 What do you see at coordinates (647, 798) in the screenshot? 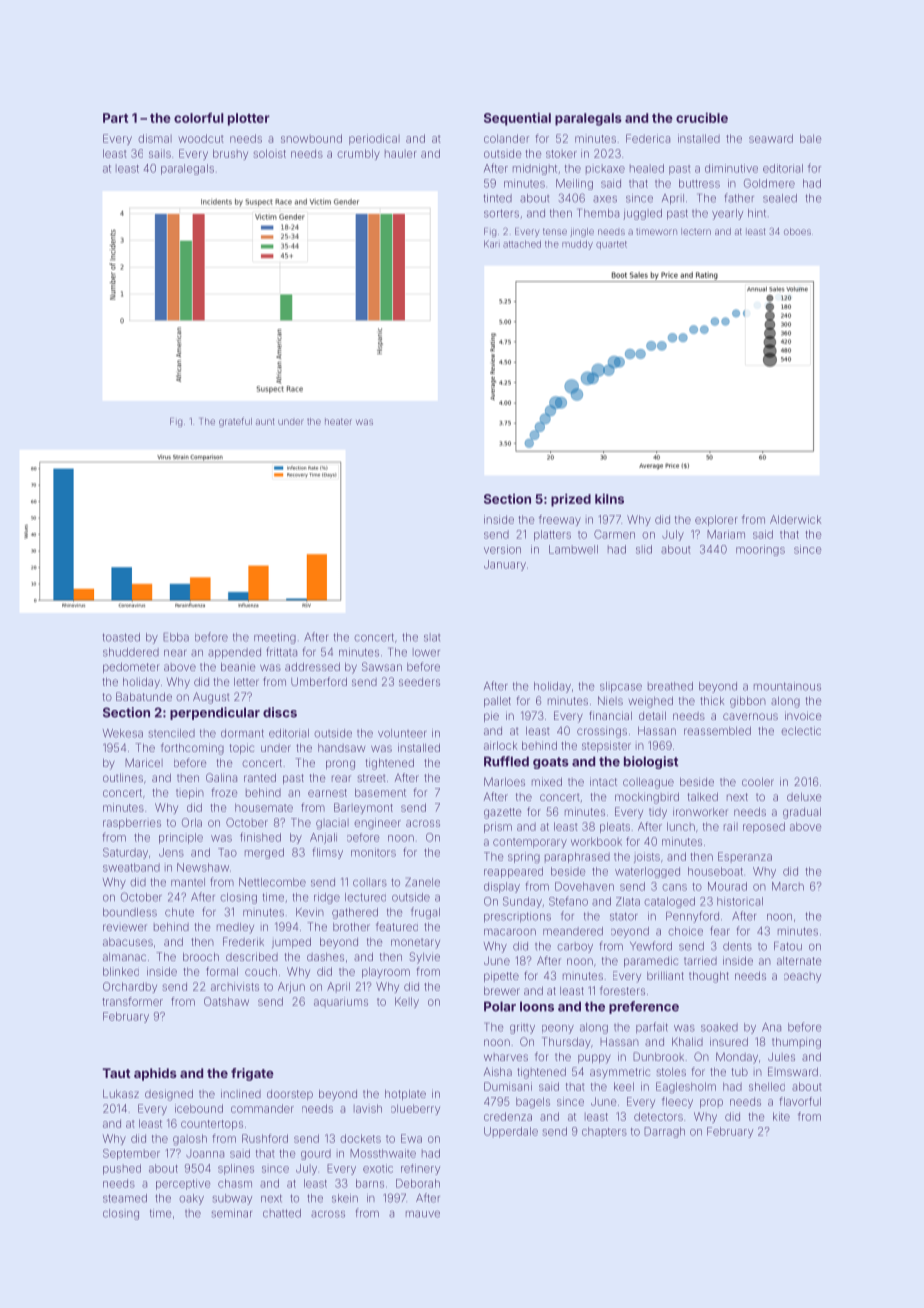
I see `mockingbird` at bounding box center [647, 798].
